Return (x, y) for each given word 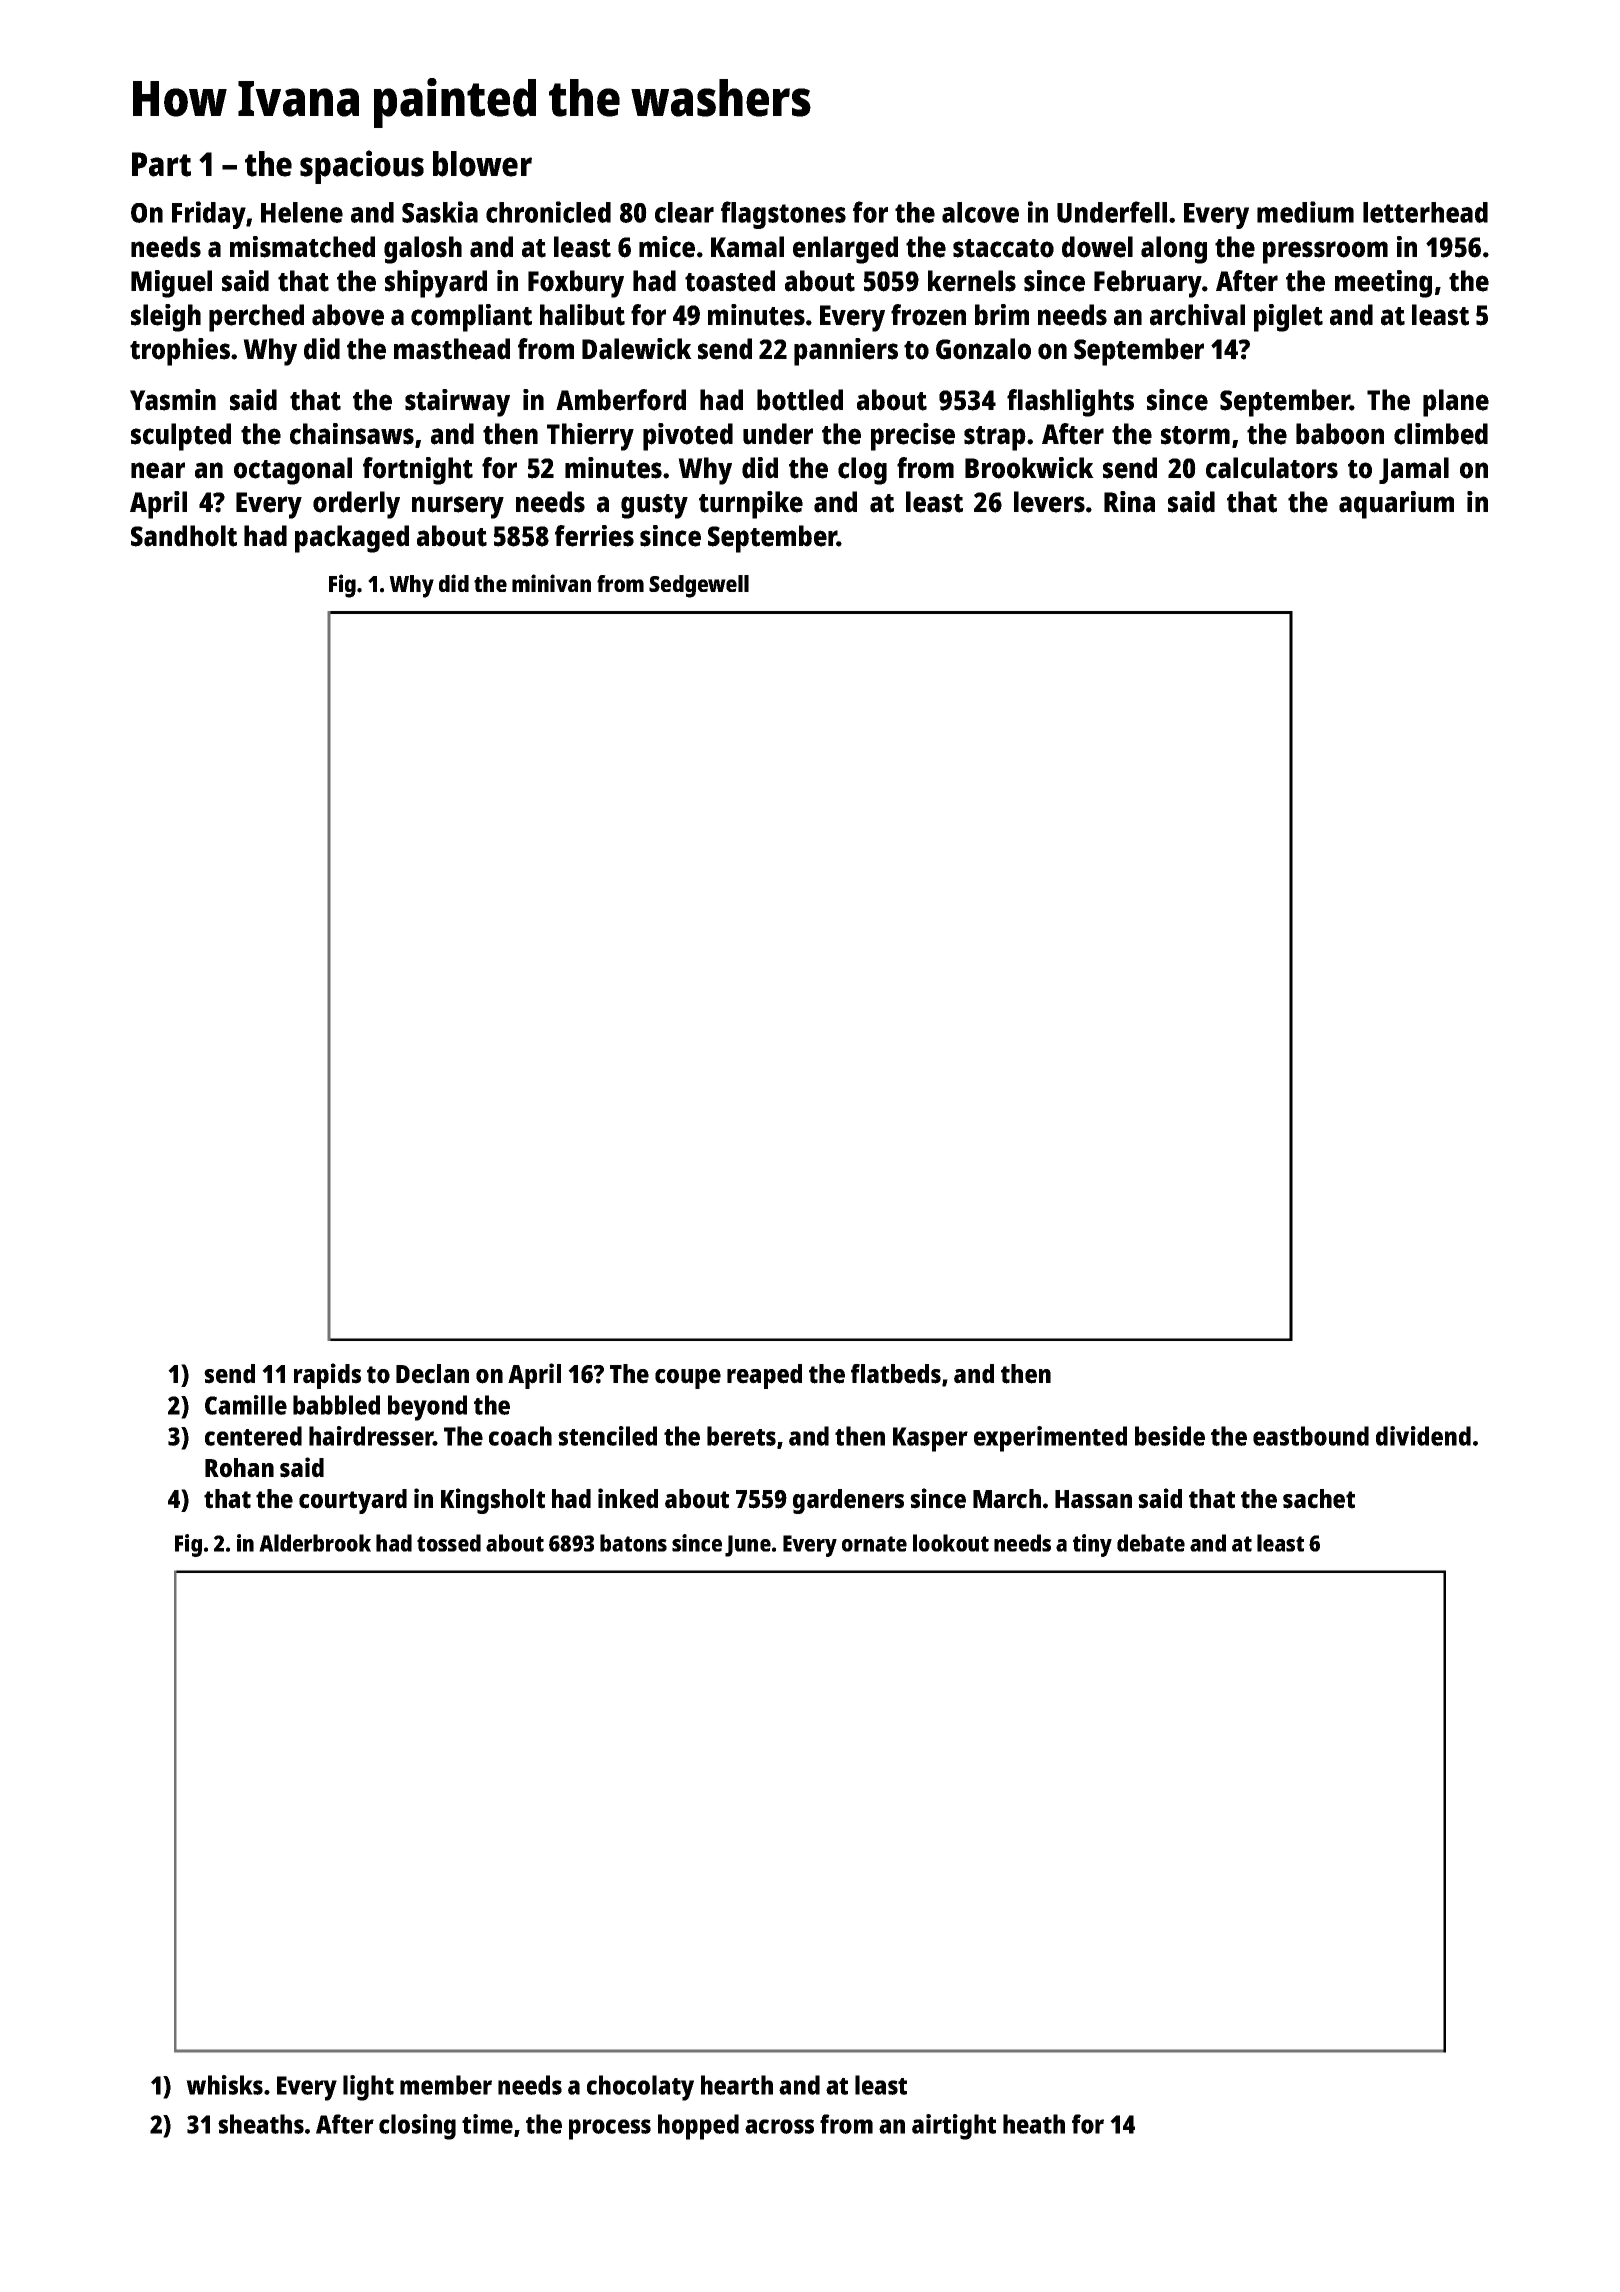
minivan (551, 583)
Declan (432, 1374)
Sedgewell (699, 586)
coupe (688, 1379)
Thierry (590, 437)
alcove (980, 212)
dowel (1097, 247)
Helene (302, 212)
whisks (224, 2085)
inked (628, 1498)
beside (1170, 1436)
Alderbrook (315, 1543)
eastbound (1311, 1436)
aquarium (1396, 505)
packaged (352, 539)
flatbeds (896, 1374)
